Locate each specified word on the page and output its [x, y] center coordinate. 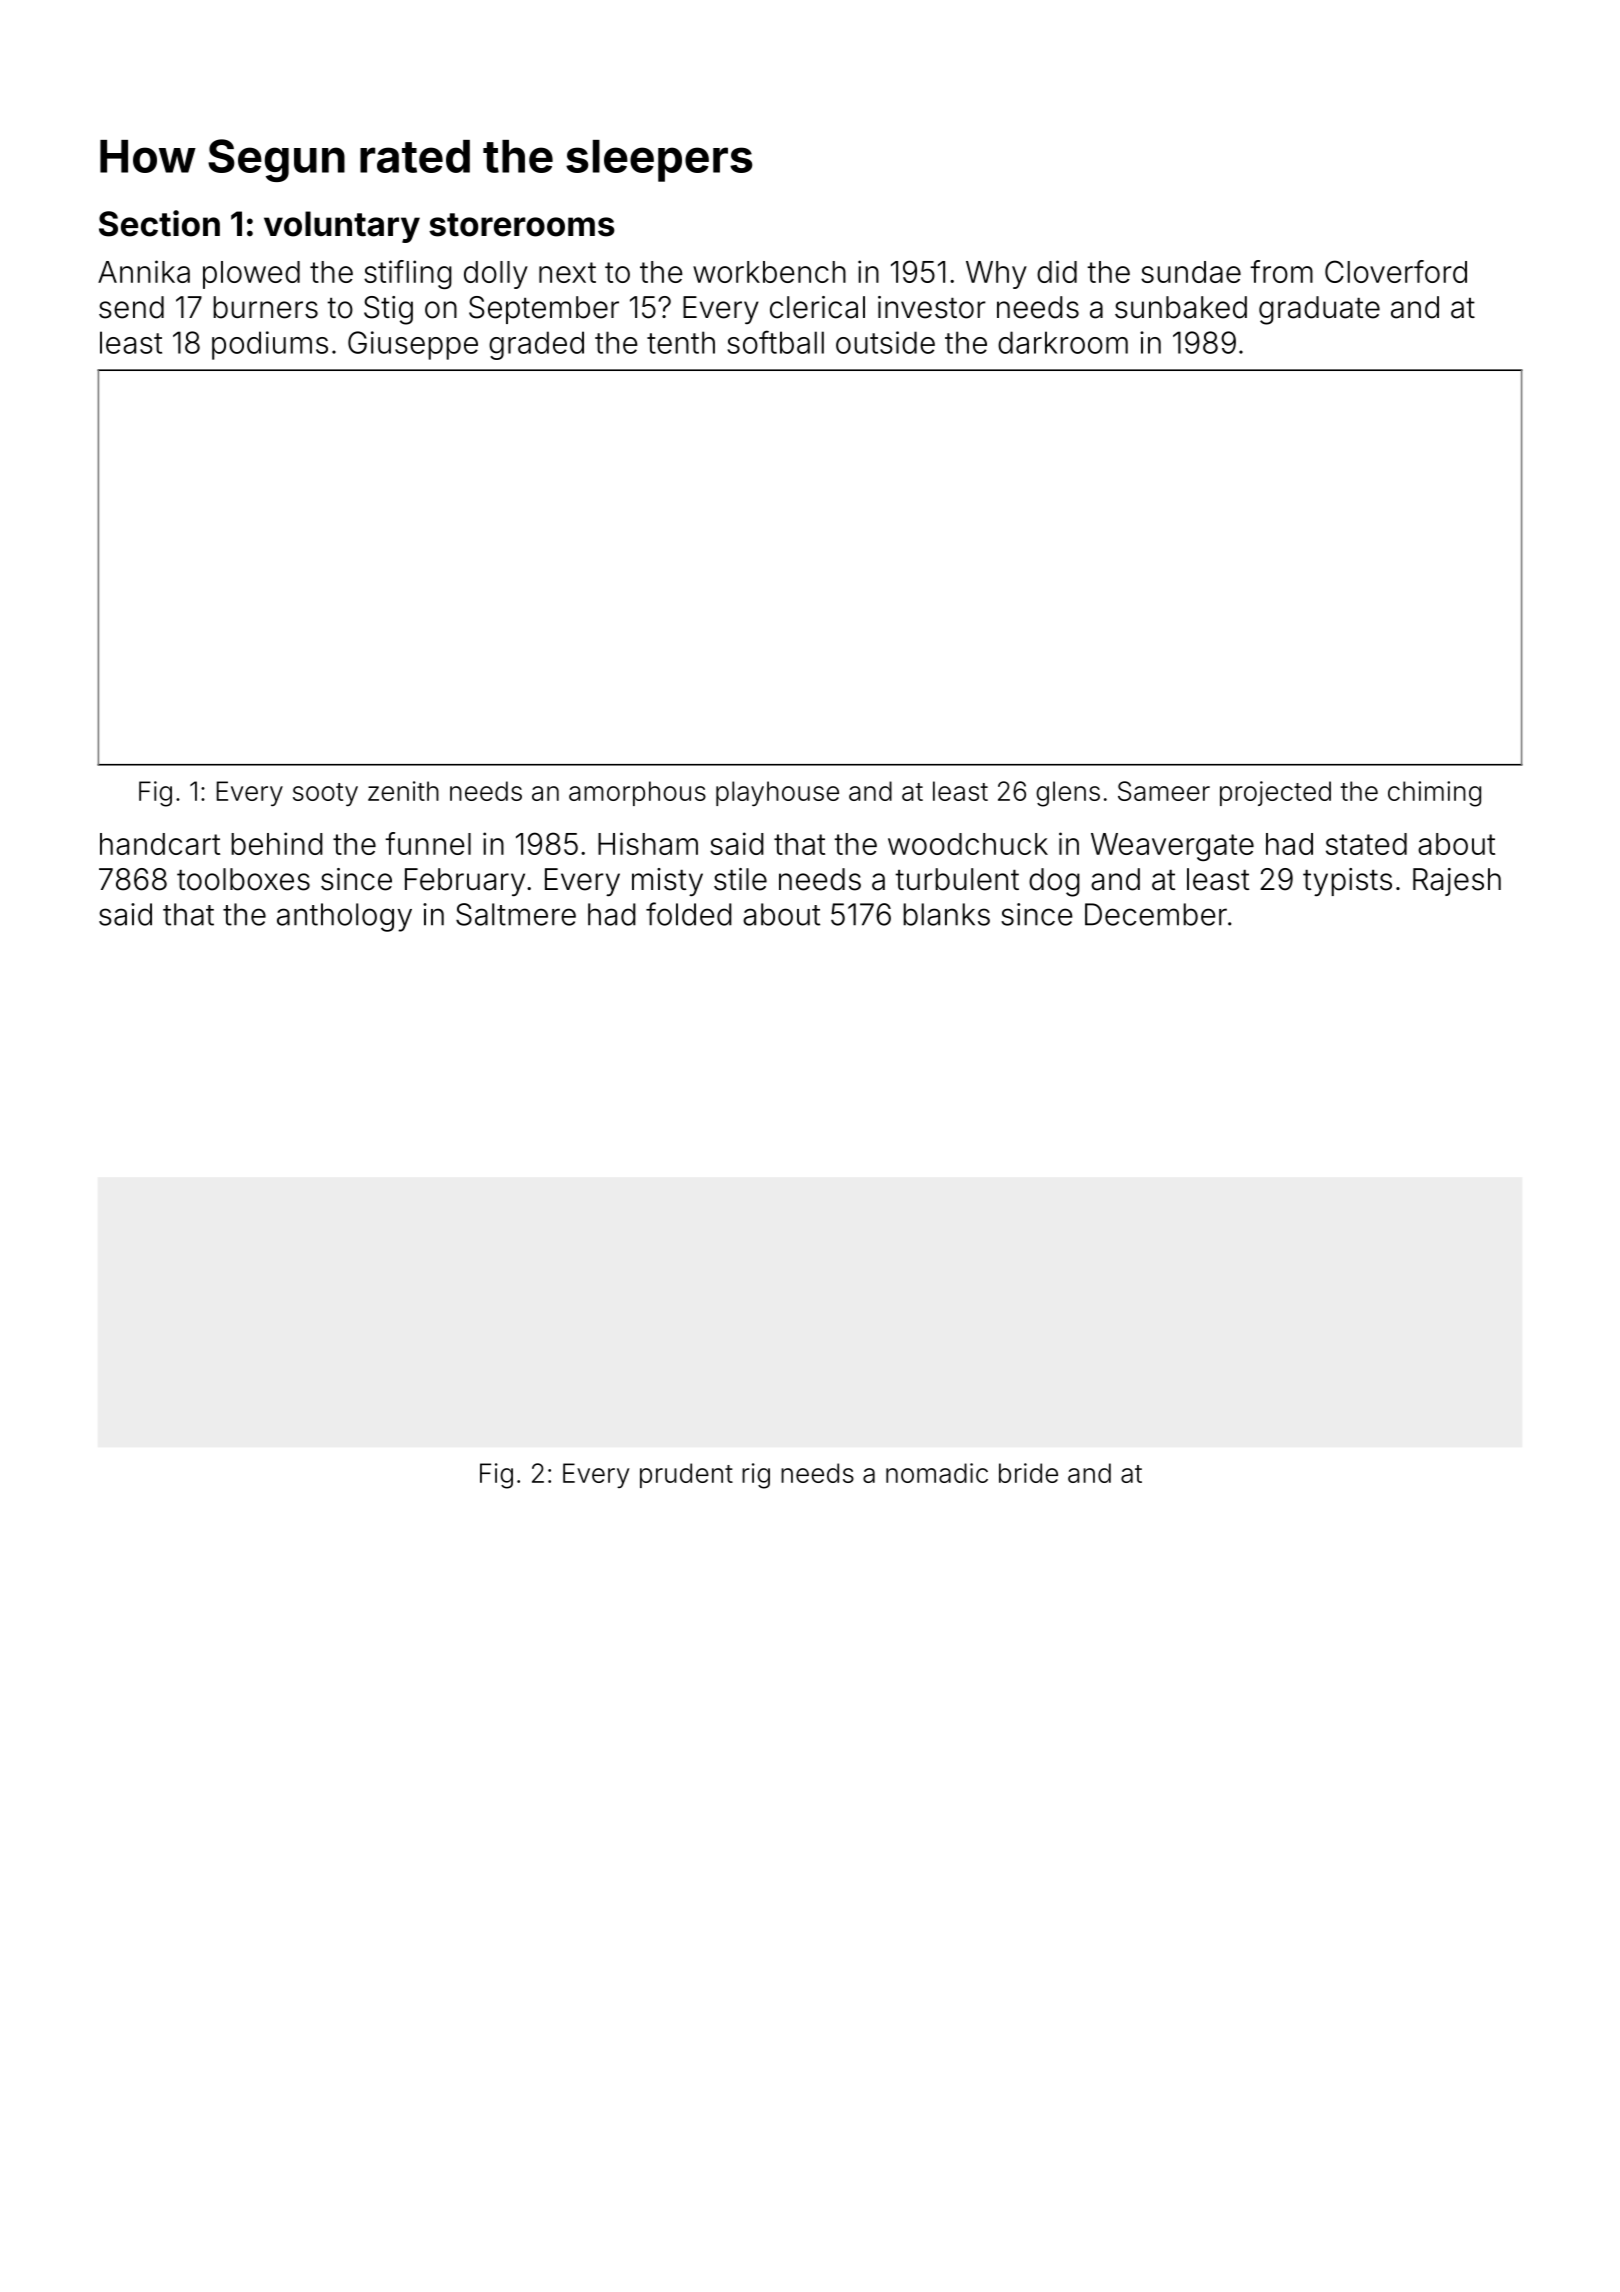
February [465, 882]
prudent [686, 1475]
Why [996, 275]
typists [1347, 882]
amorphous [637, 793]
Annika [144, 271]
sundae [1191, 272]
